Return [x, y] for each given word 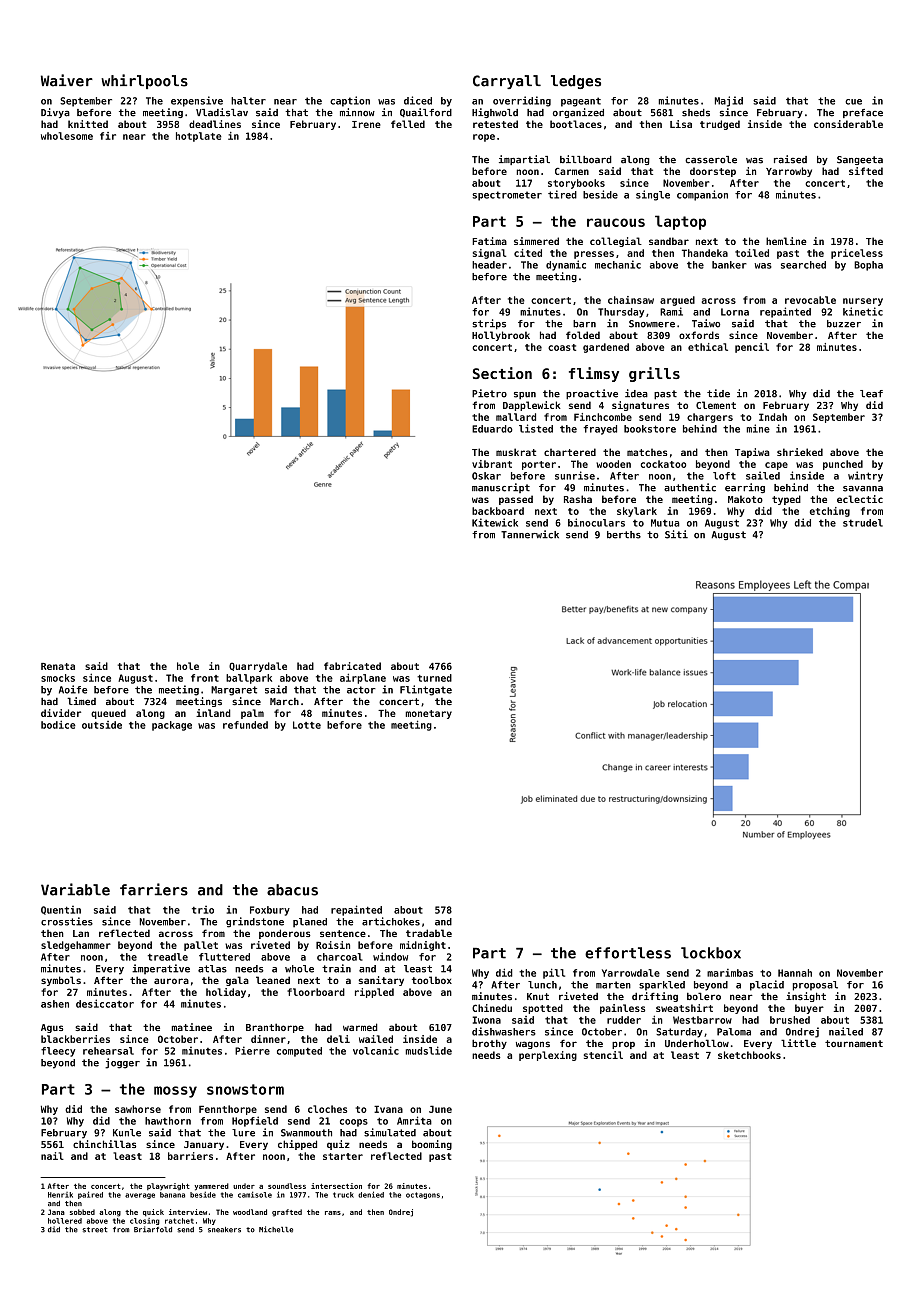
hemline [786, 241]
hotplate [199, 137]
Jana [56, 1212]
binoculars [596, 522]
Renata [58, 666]
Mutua [665, 523]
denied [371, 1194]
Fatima [489, 241]
